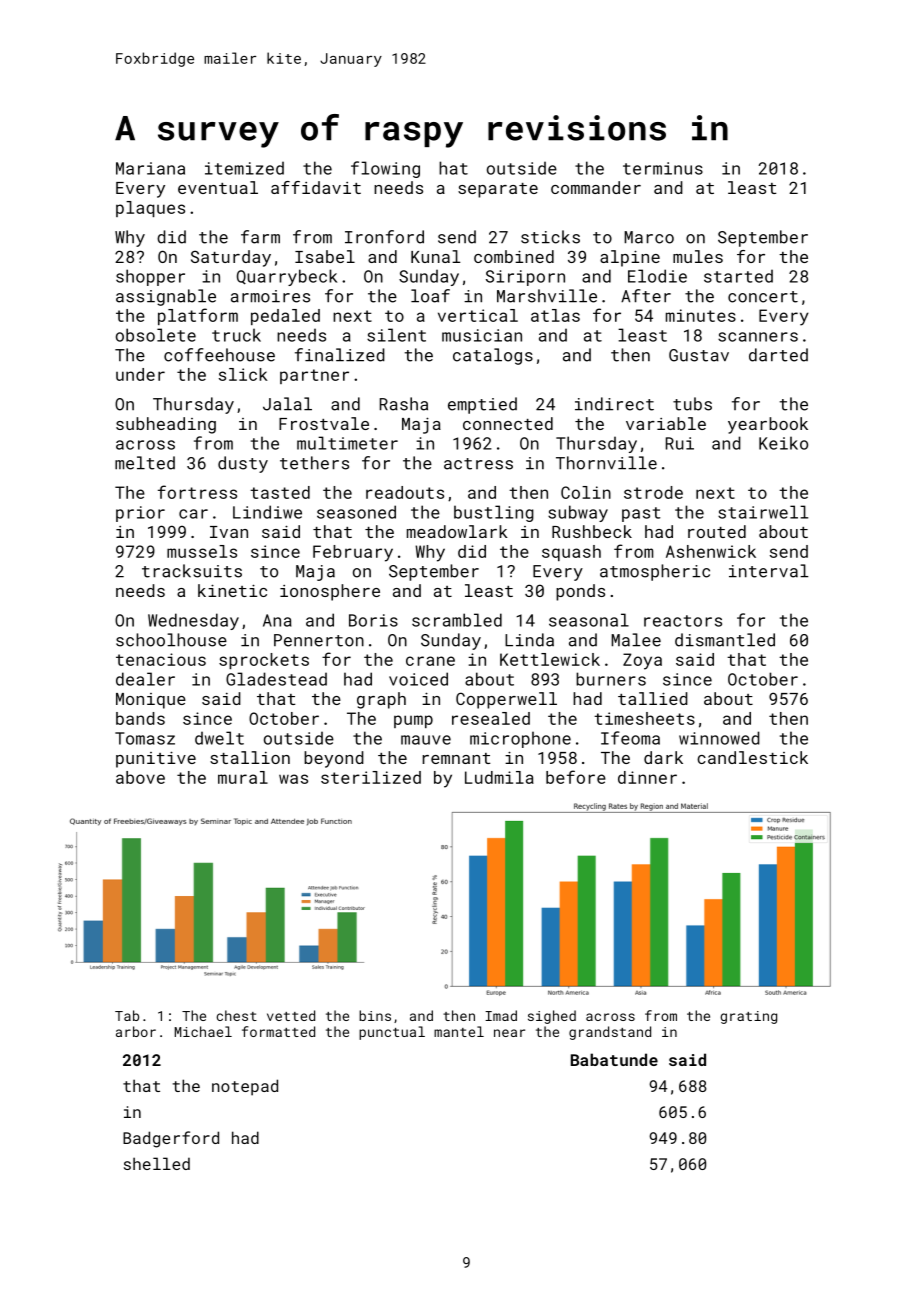  What do you see at coordinates (717, 531) in the image?
I see `routed` at bounding box center [717, 531].
